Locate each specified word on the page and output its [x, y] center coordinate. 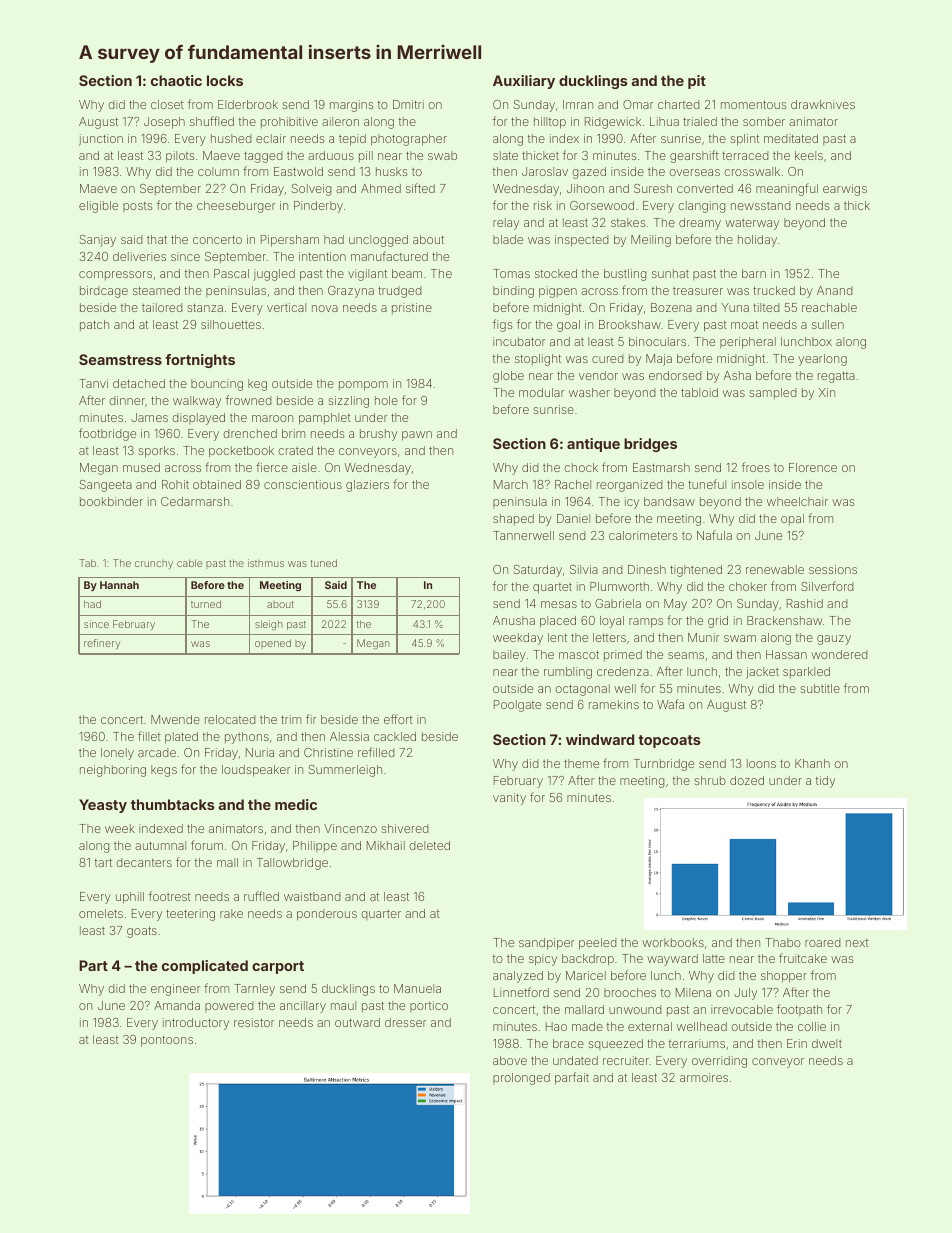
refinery [102, 644]
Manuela [417, 988]
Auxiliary [524, 82]
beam [407, 273]
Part [93, 965]
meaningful [787, 189]
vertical [286, 307]
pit [697, 82]
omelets [101, 913]
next [857, 943]
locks [225, 80]
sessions [833, 569]
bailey [509, 656]
